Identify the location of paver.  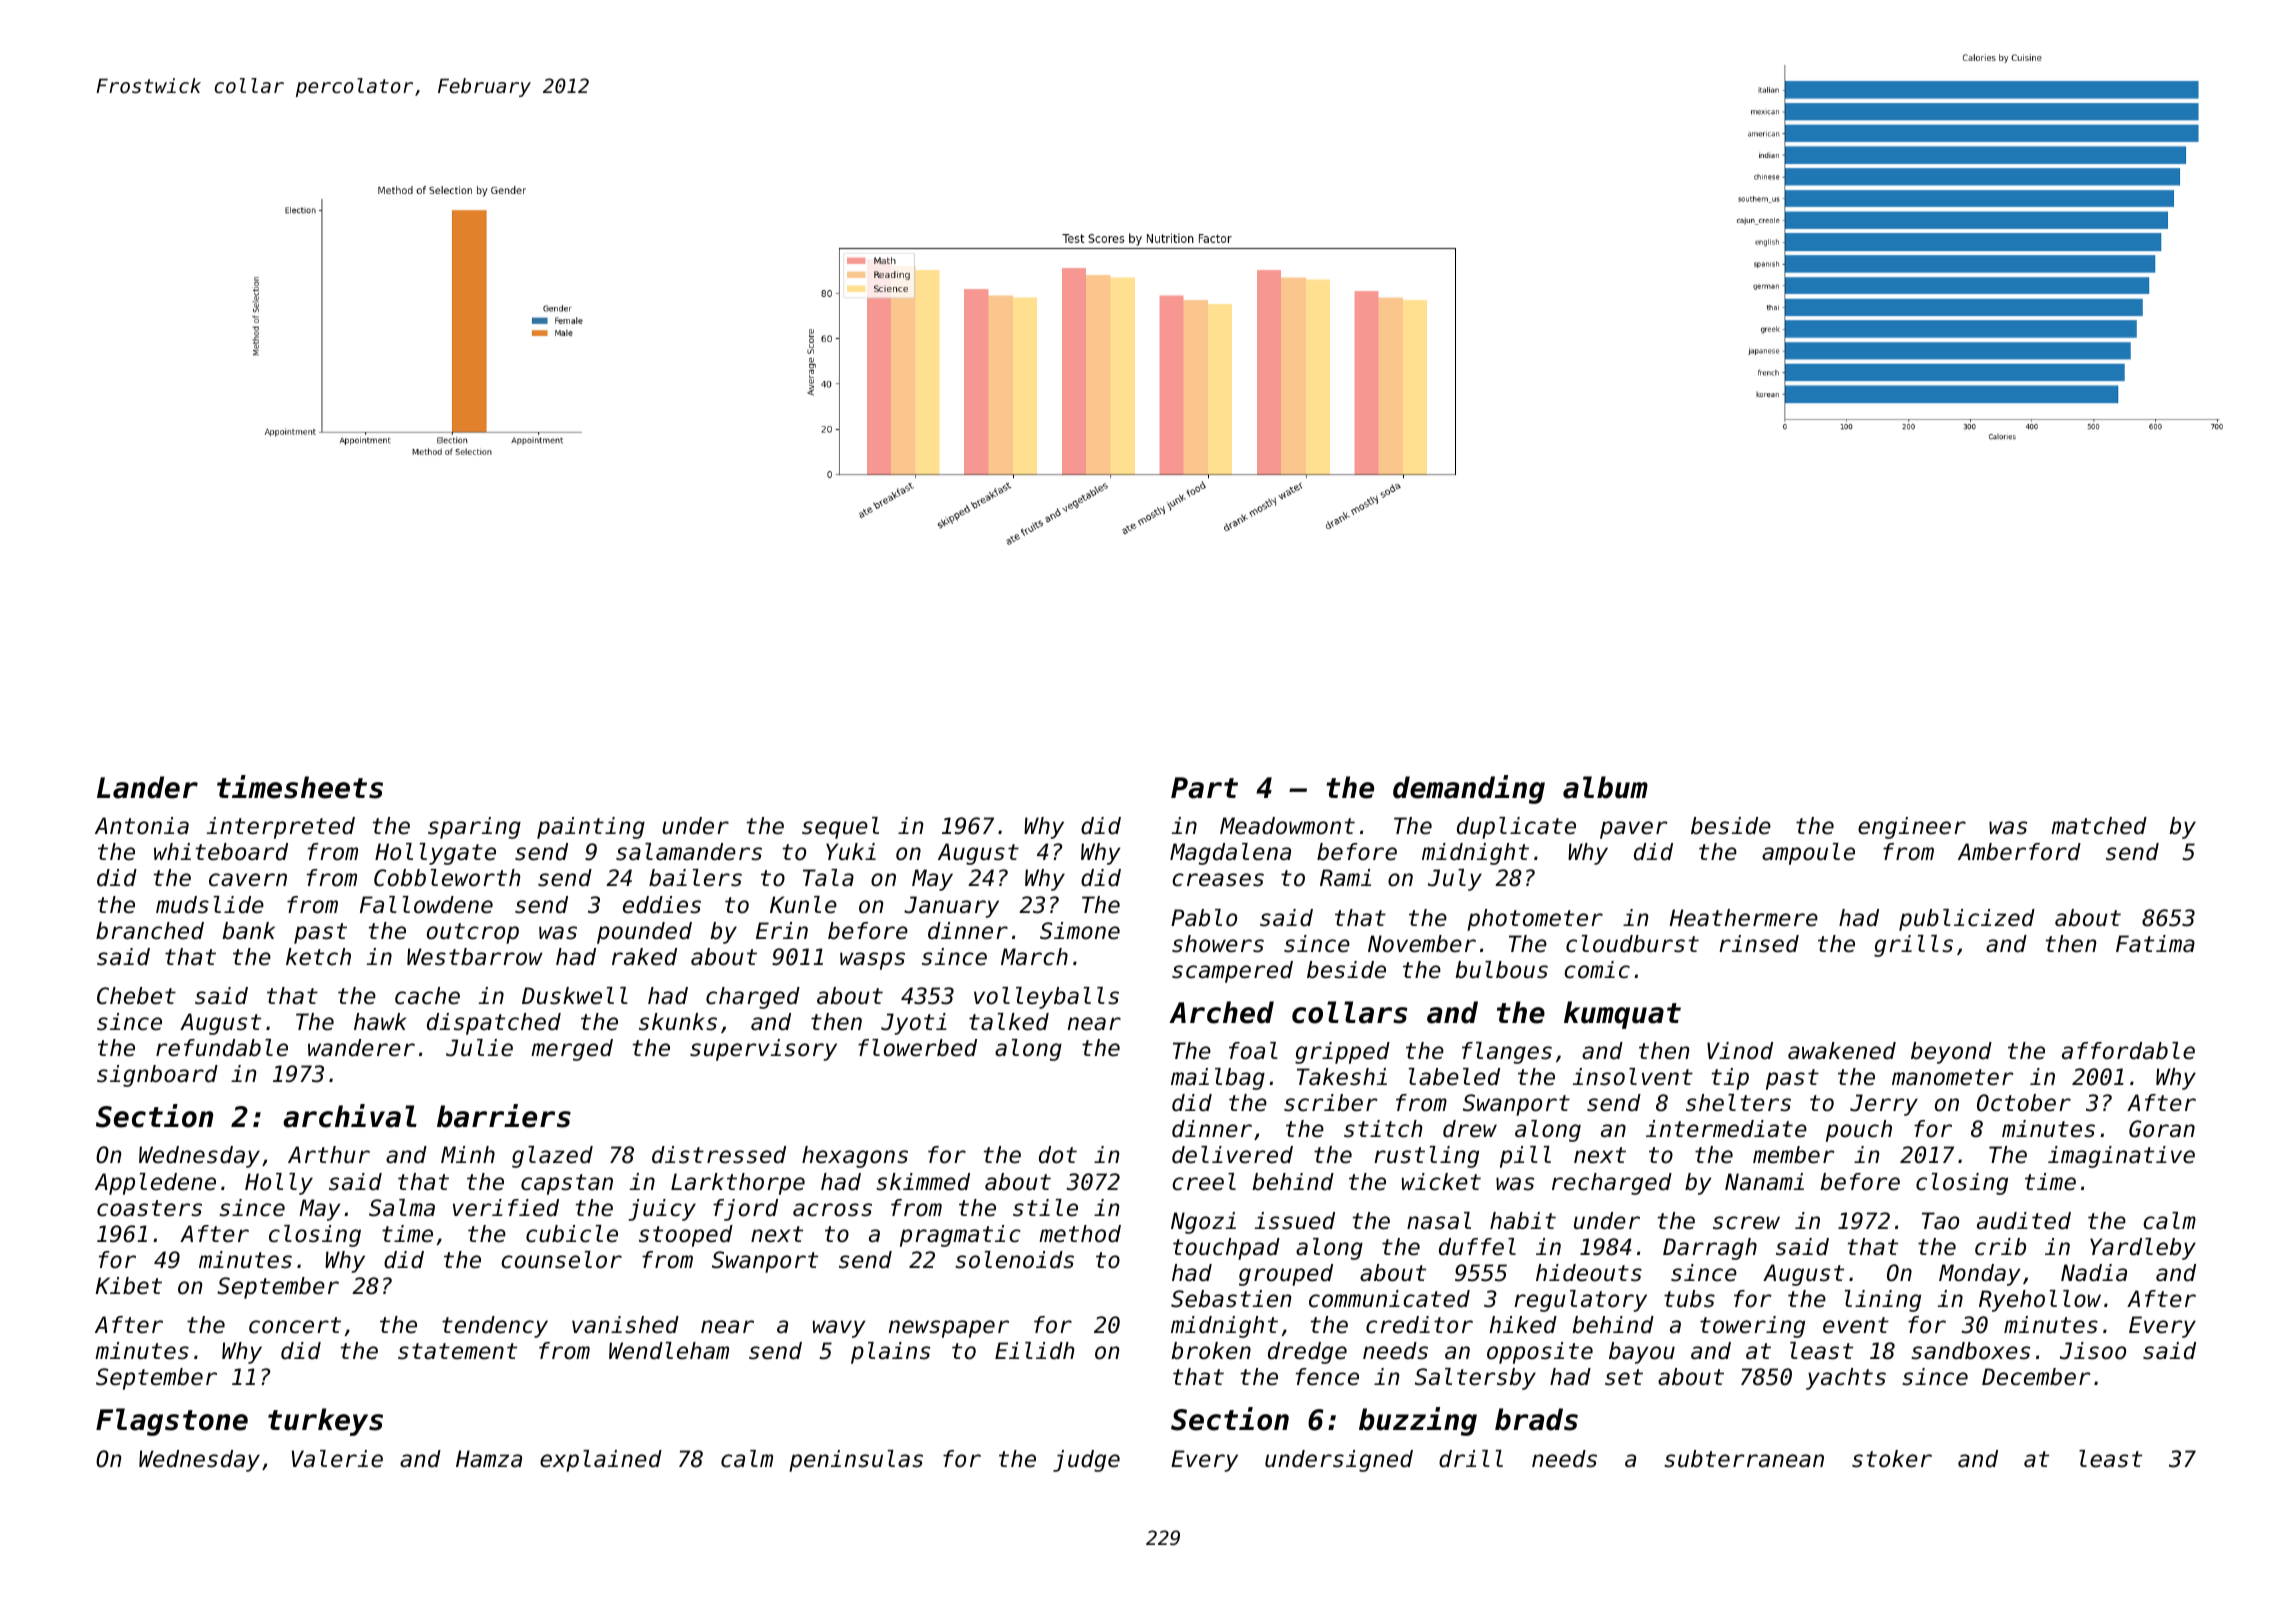
(1634, 830).
